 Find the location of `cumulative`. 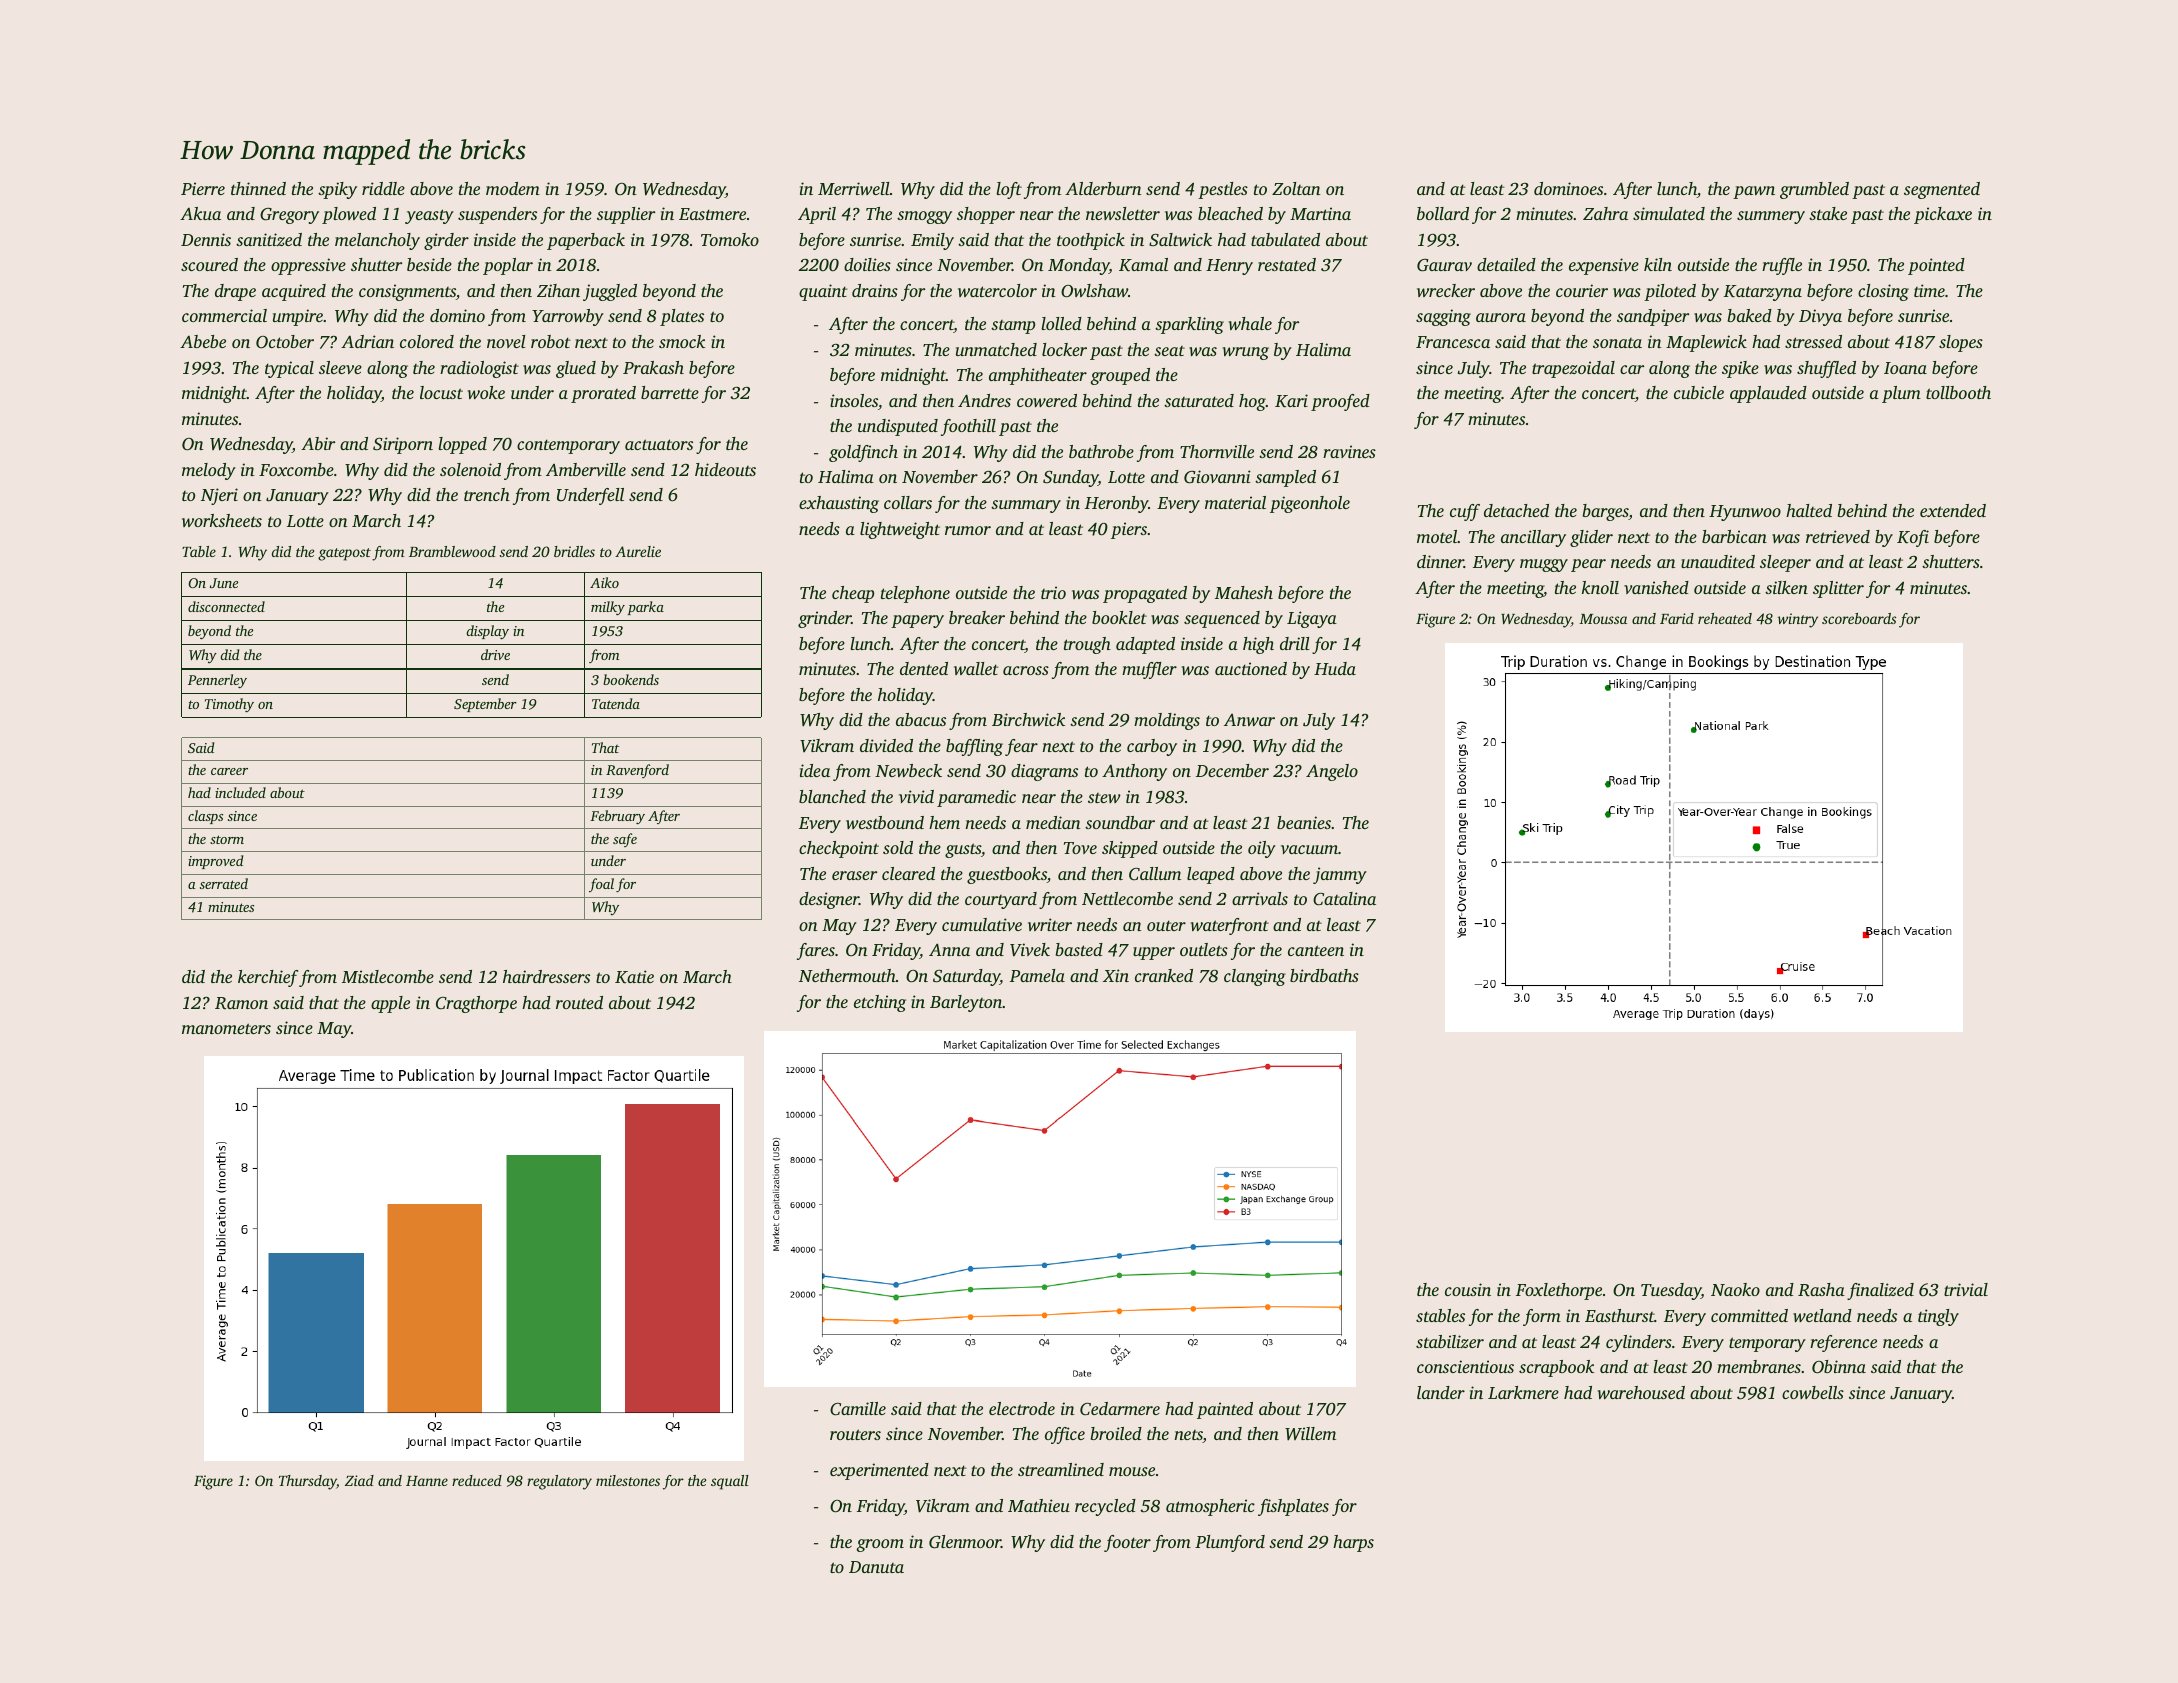

cumulative is located at coordinates (982, 924).
